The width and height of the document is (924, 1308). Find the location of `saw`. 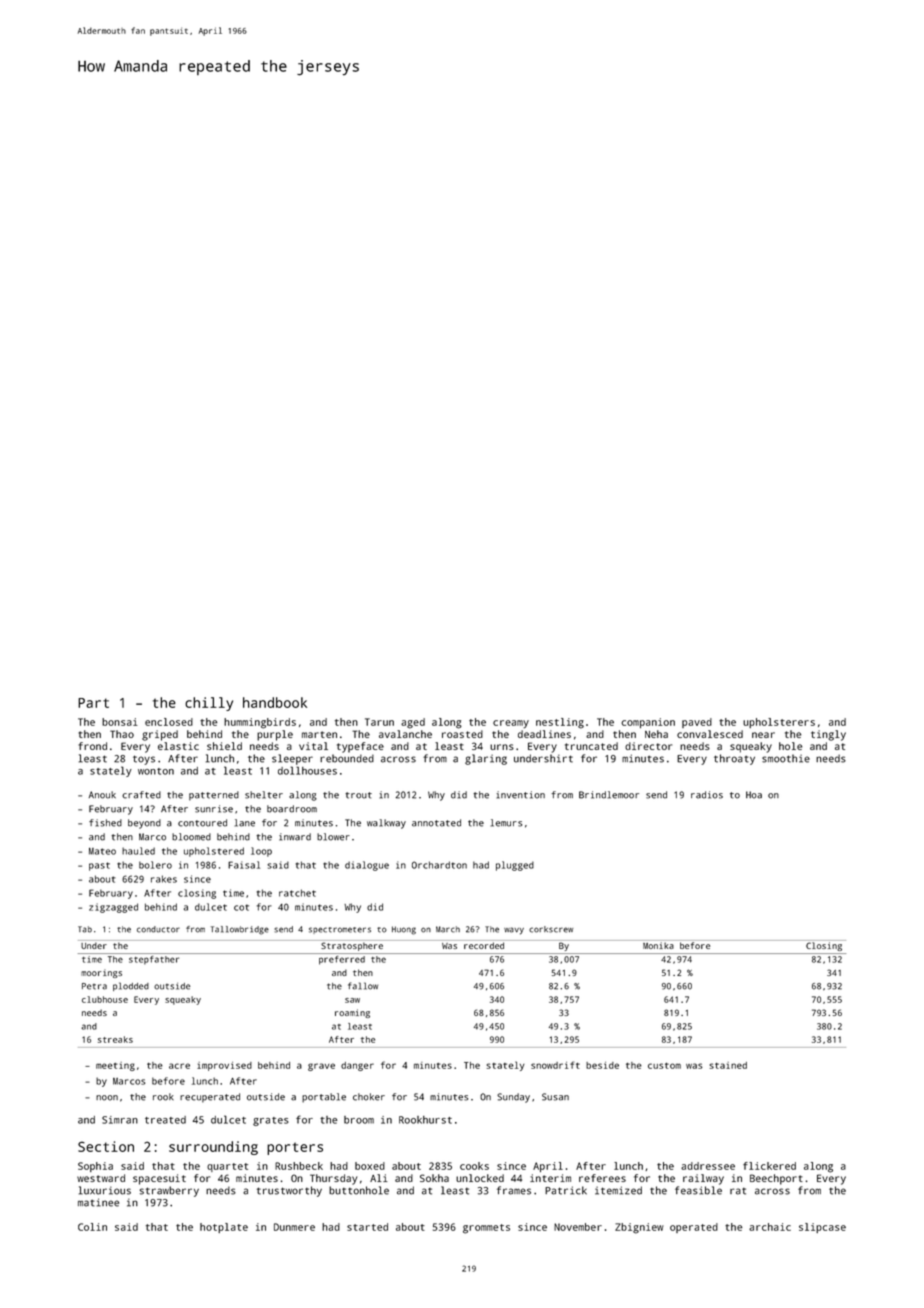

saw is located at coordinates (352, 1000).
